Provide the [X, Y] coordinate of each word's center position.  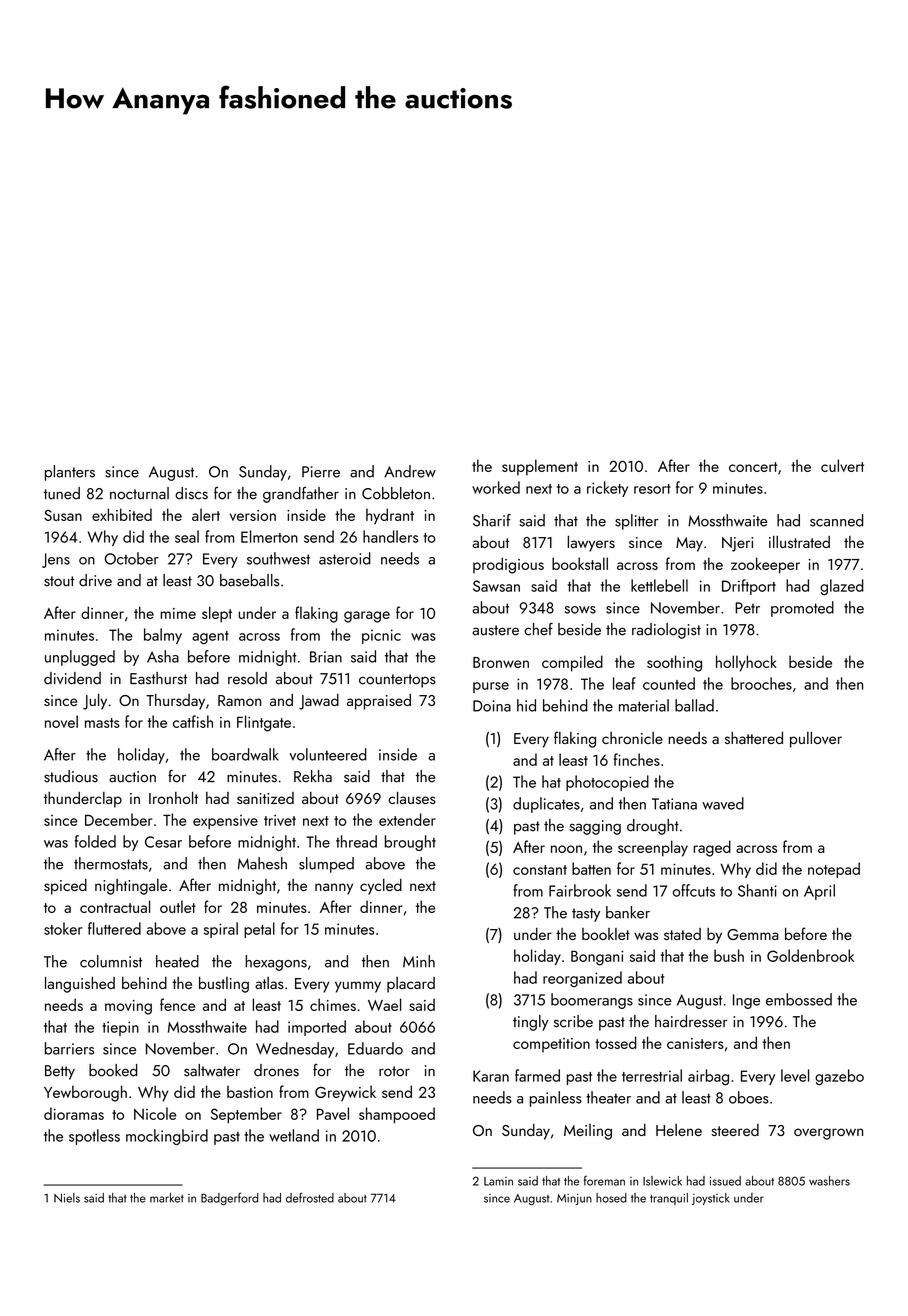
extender [407, 819]
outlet [178, 906]
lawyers [591, 544]
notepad [834, 870]
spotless [94, 1137]
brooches [761, 683]
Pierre [321, 472]
